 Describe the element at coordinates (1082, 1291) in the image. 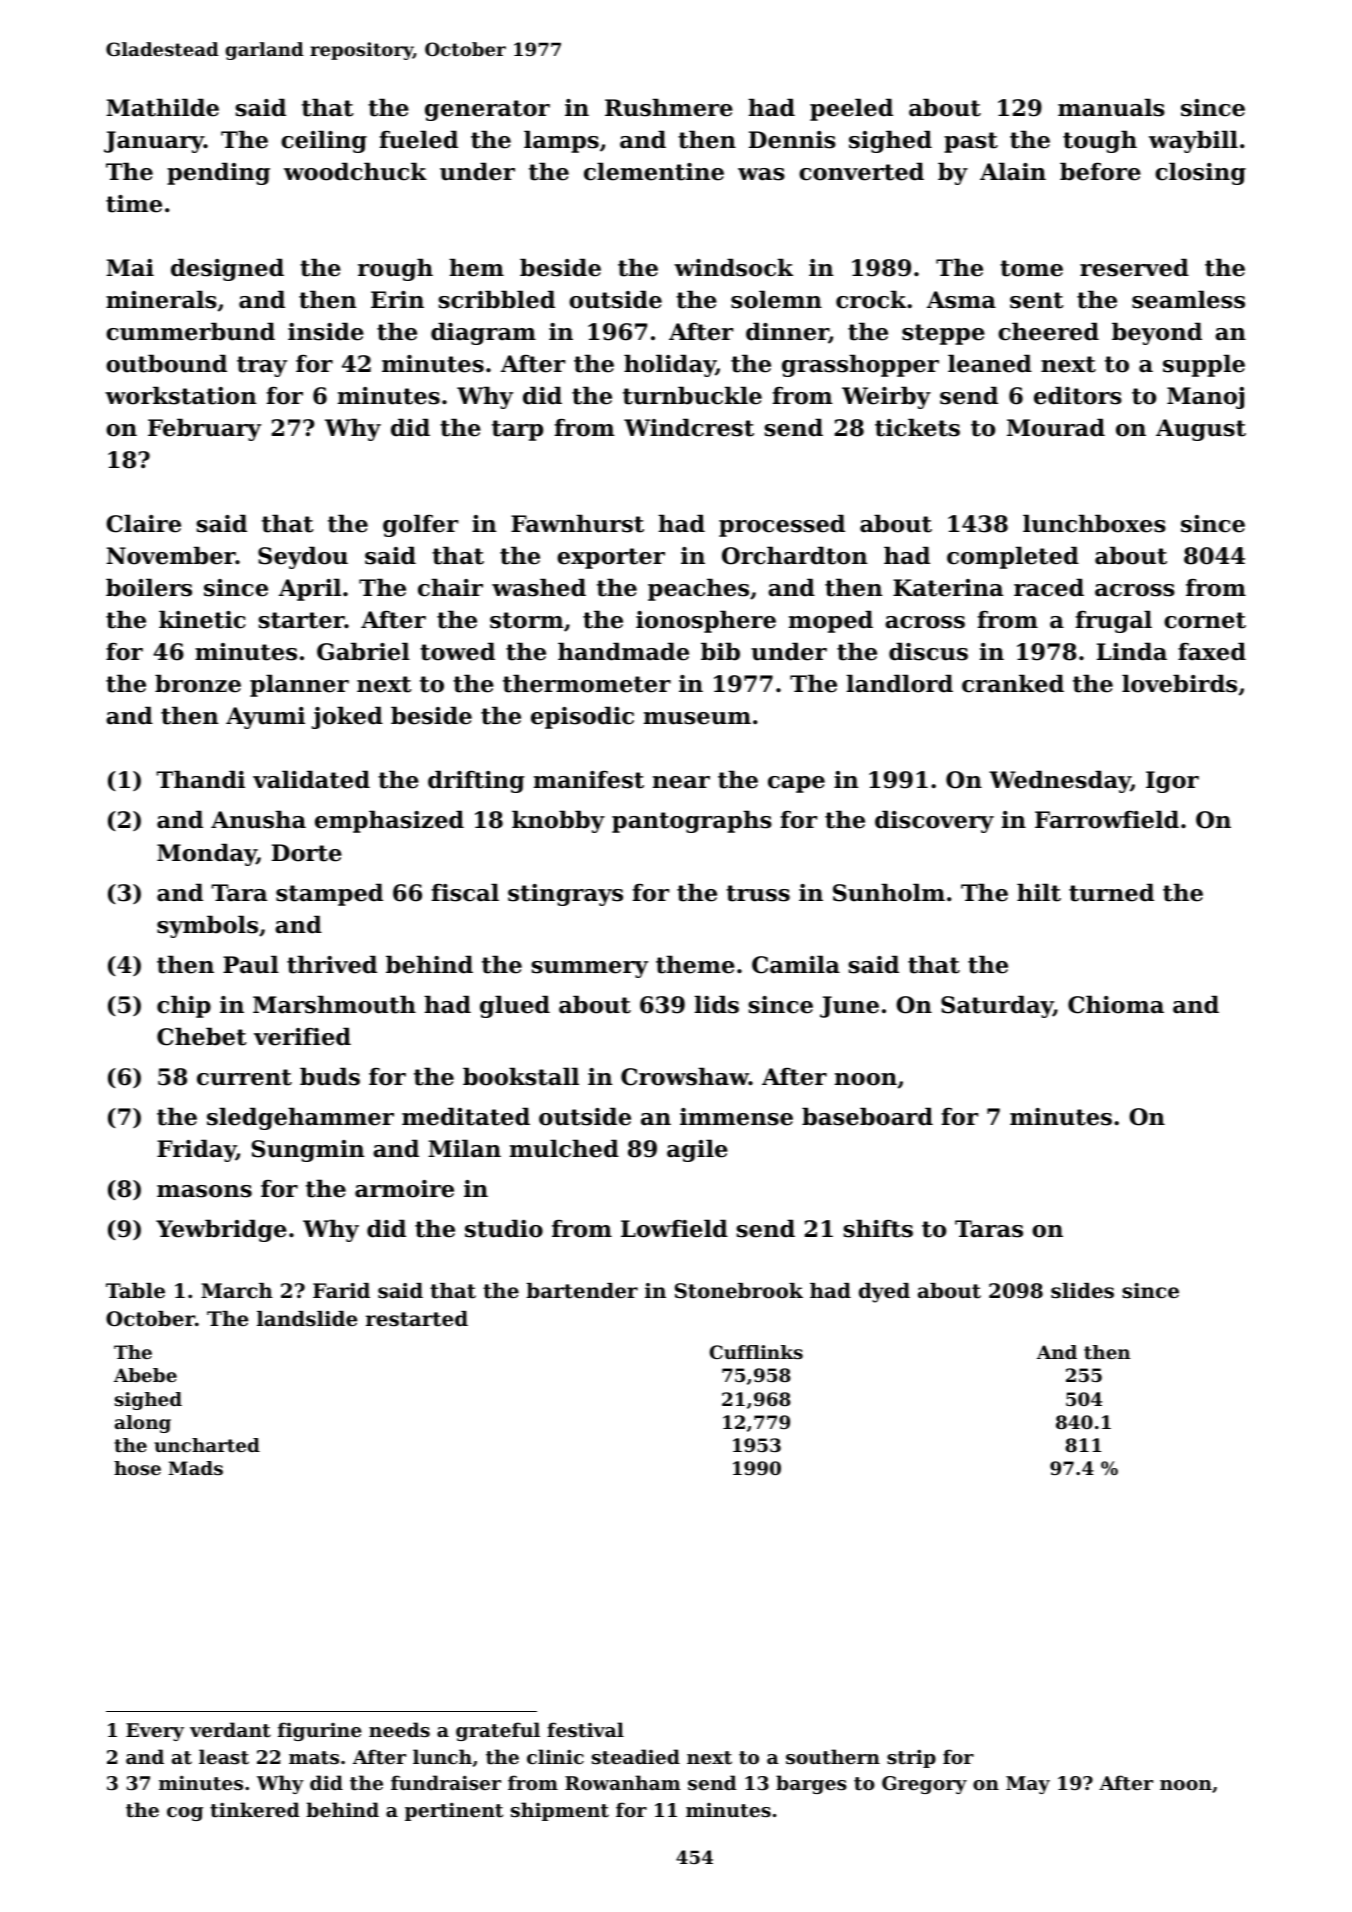

I see `slides` at that location.
